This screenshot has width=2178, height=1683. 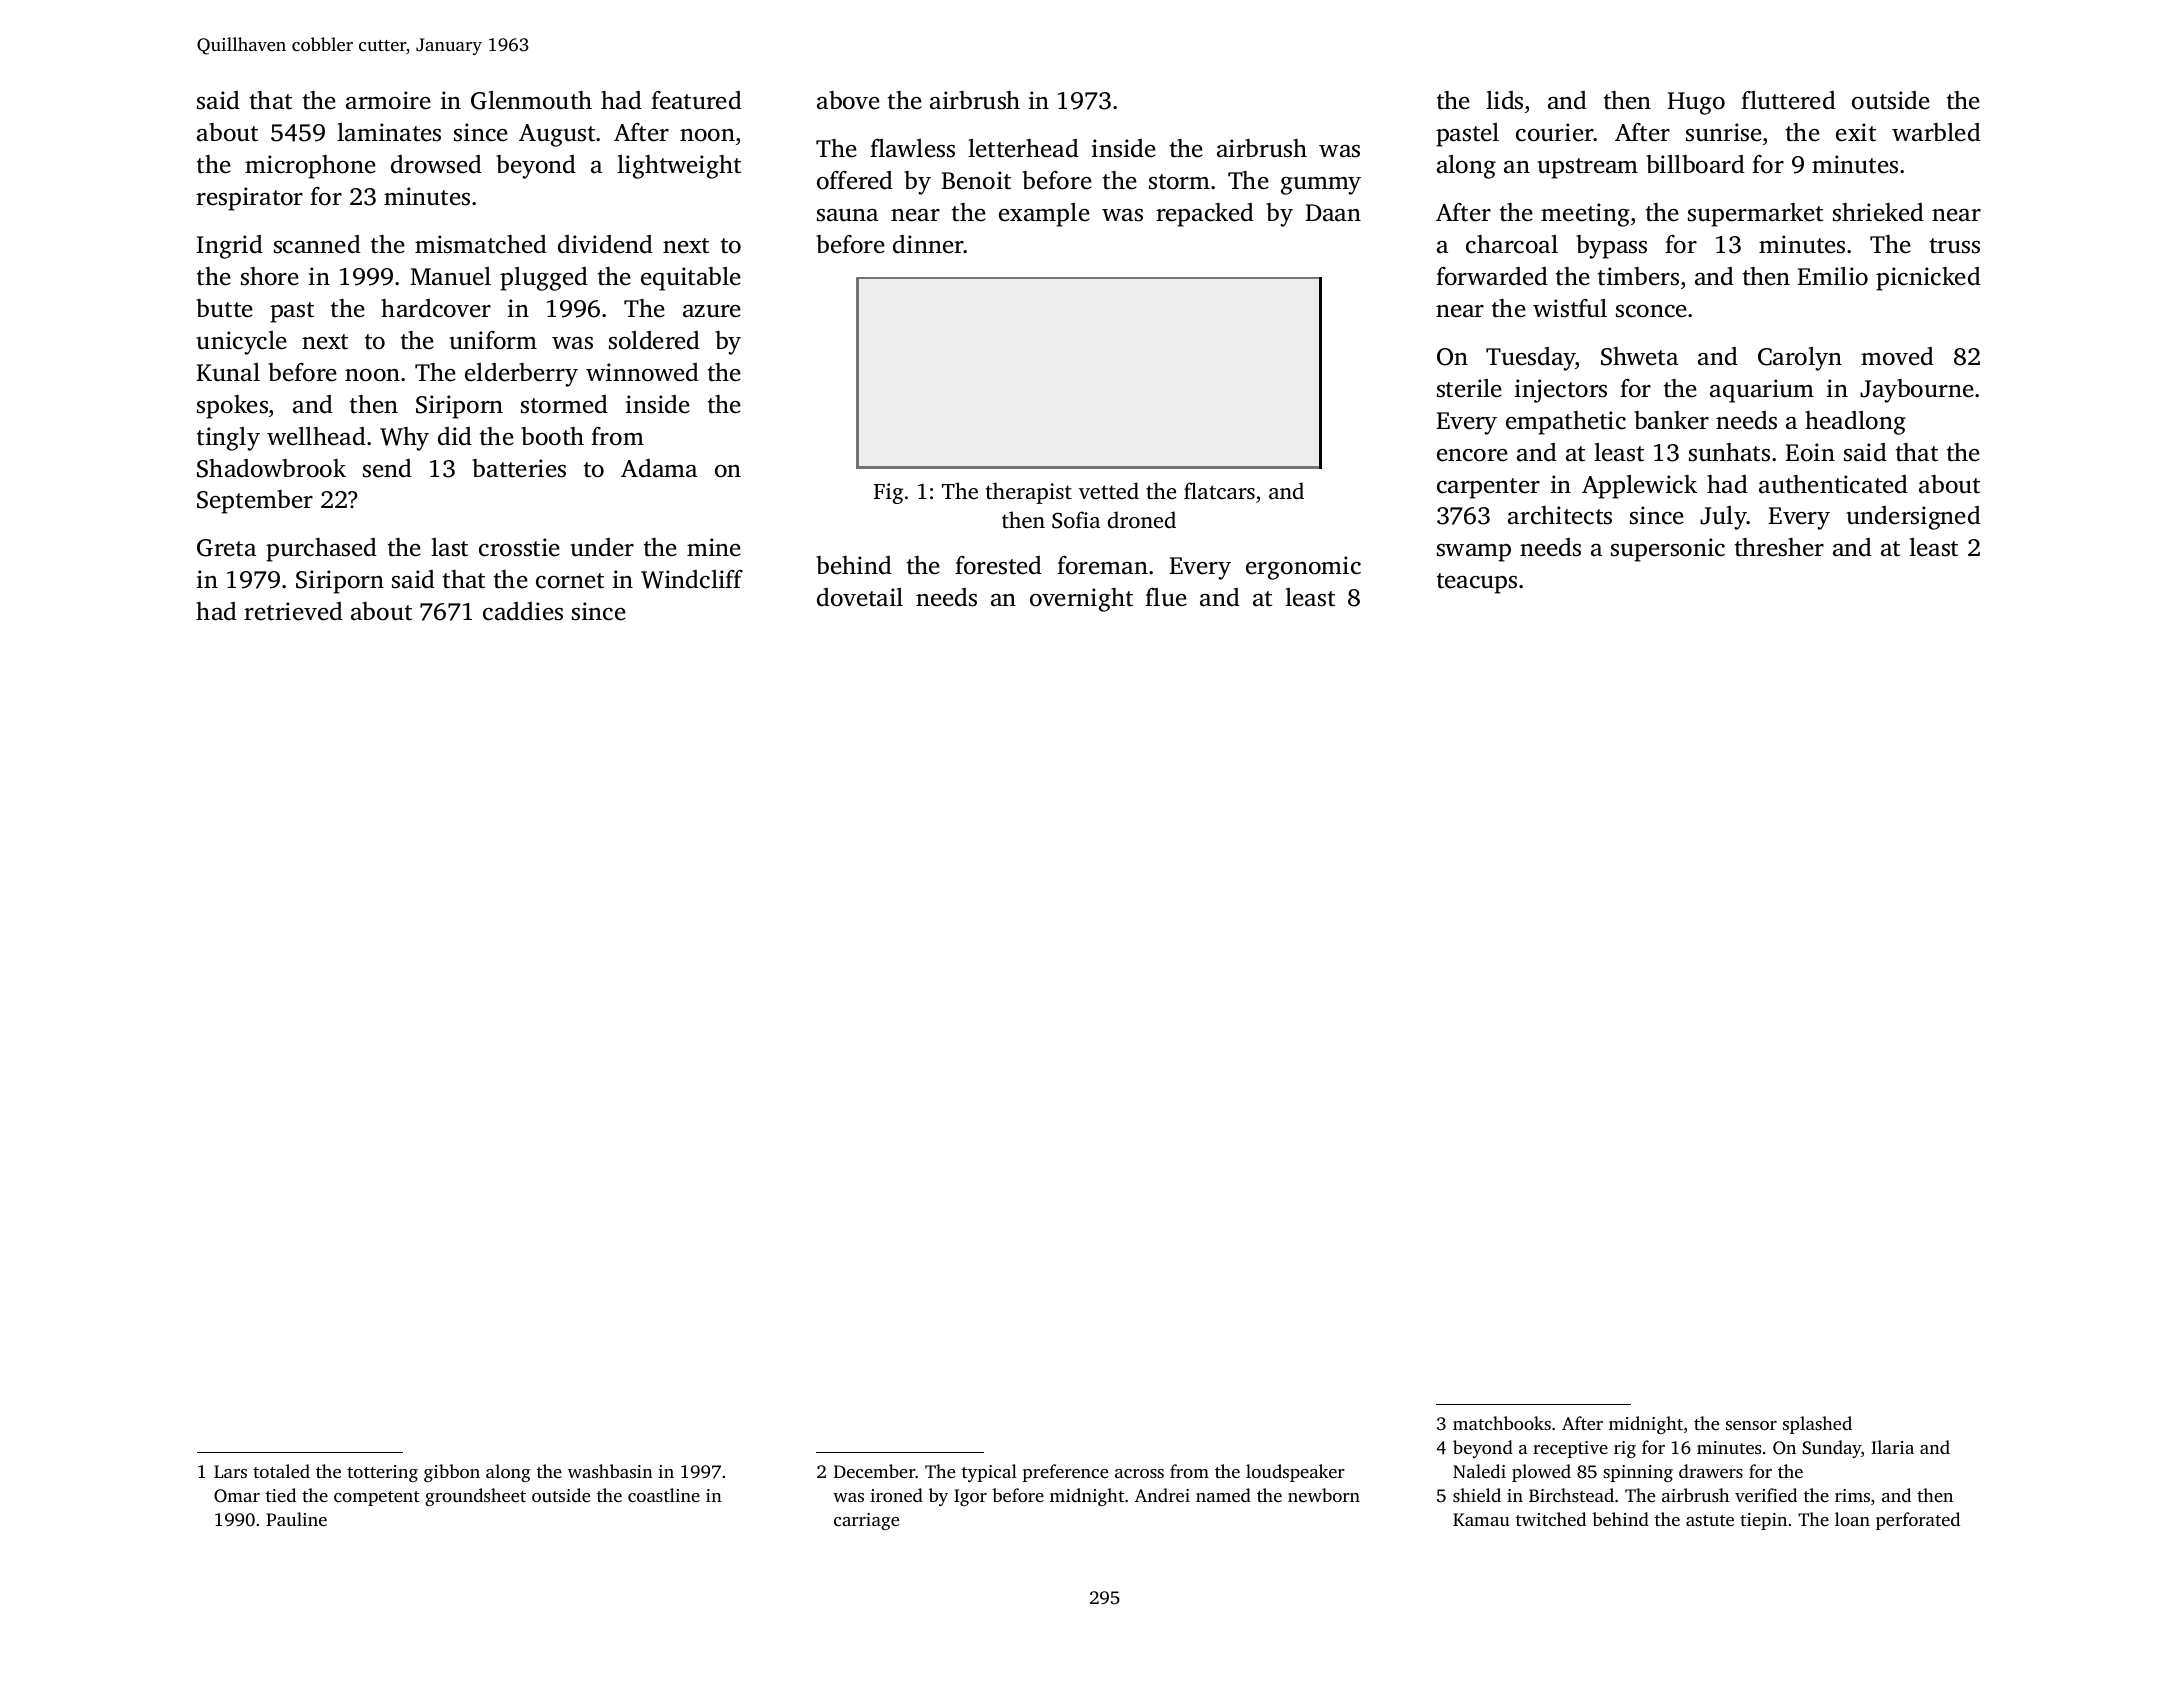 What do you see at coordinates (1023, 148) in the screenshot?
I see `letterhead` at bounding box center [1023, 148].
